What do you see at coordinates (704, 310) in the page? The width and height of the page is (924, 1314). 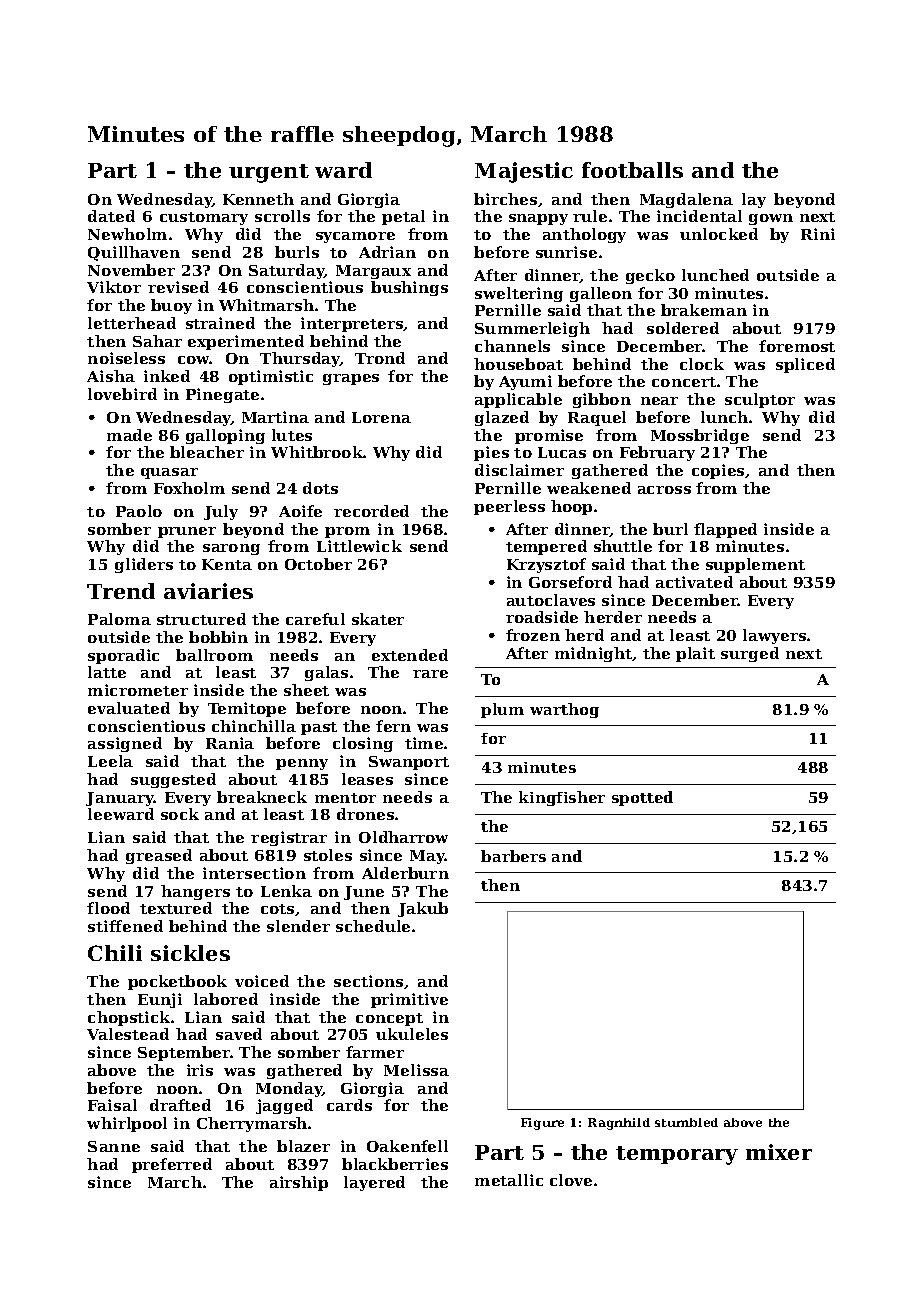 I see `brakeman` at bounding box center [704, 310].
